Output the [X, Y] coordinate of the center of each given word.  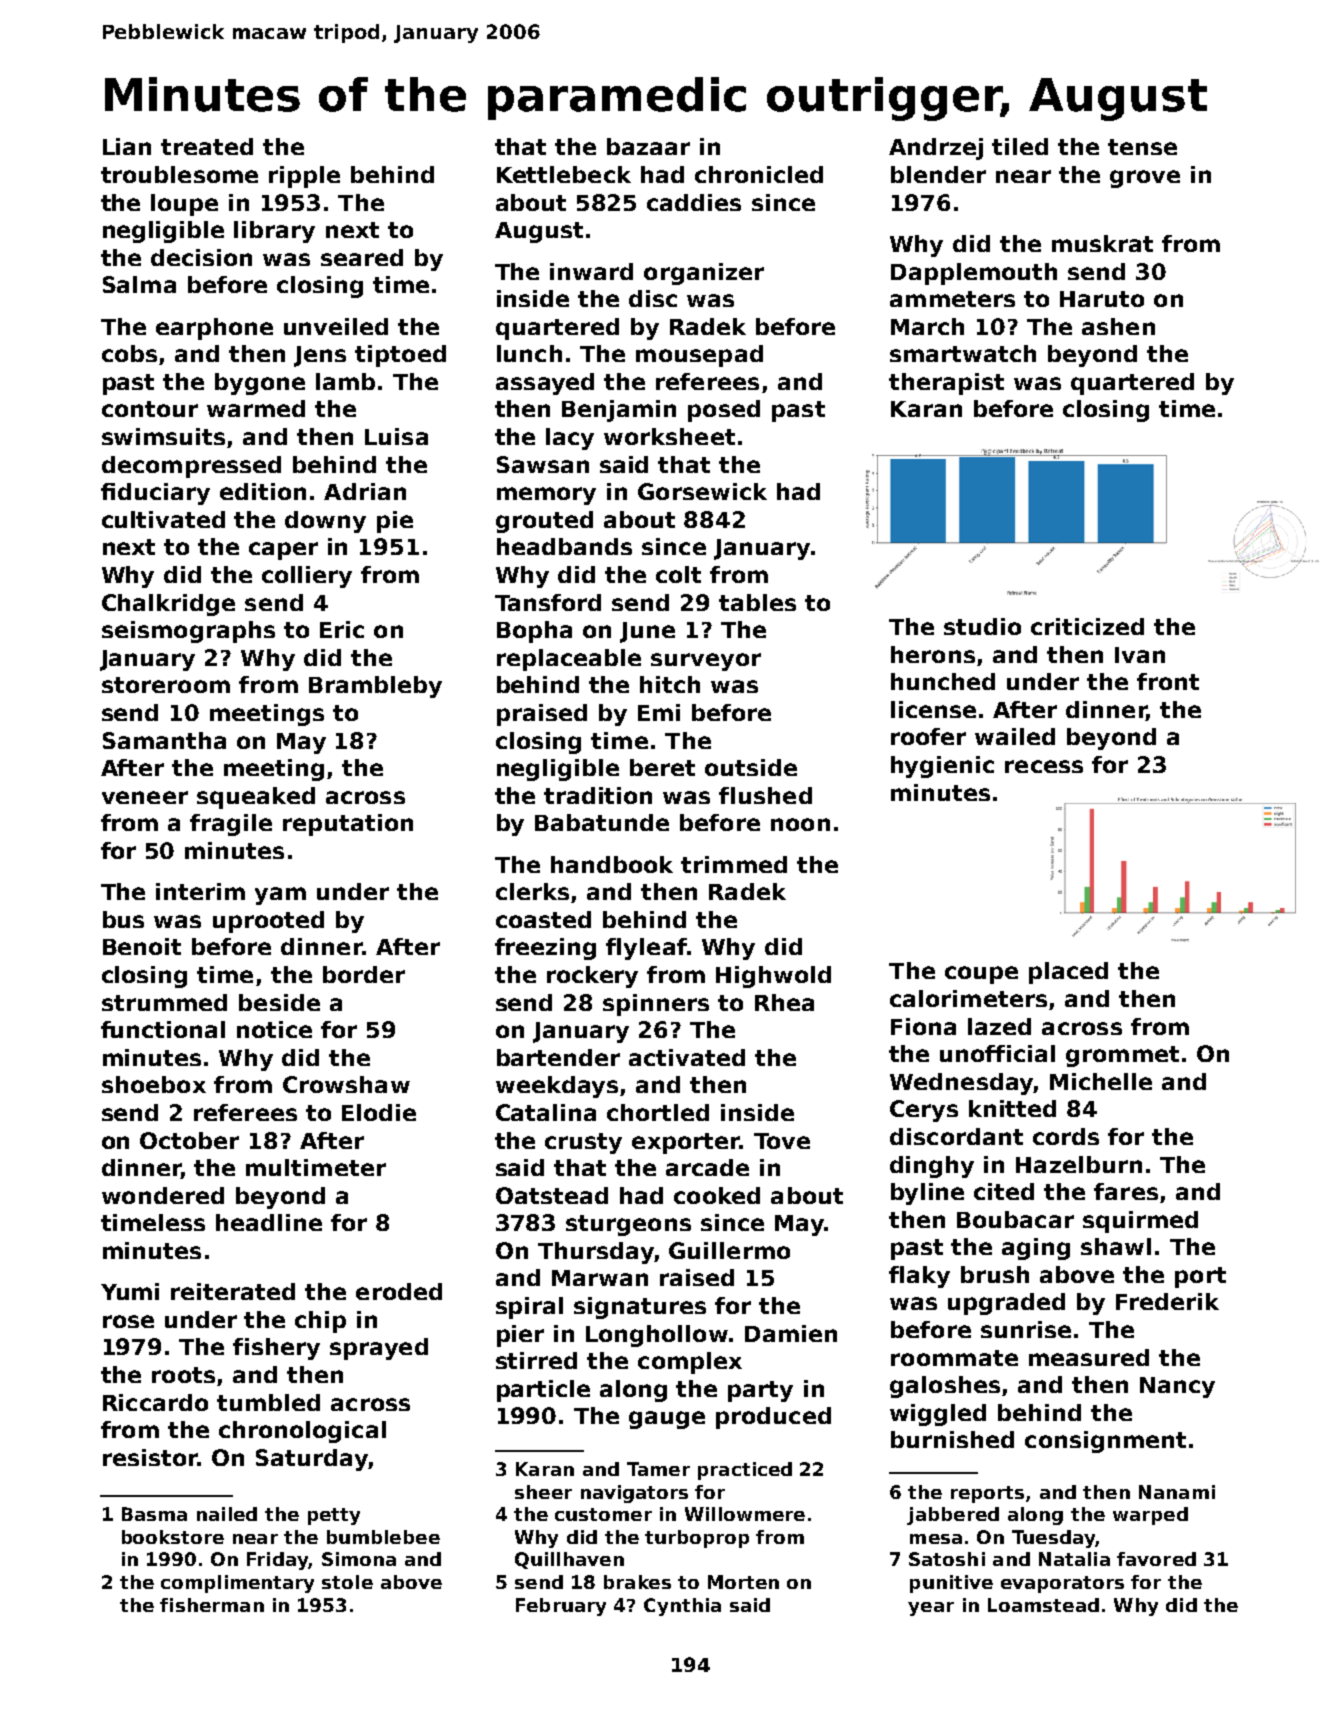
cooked [717, 1195]
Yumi [130, 1291]
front [1168, 681]
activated [687, 1057]
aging [1036, 1249]
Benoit [142, 946]
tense [1142, 147]
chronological [302, 1432]
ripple [304, 177]
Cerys [924, 1111]
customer [603, 1514]
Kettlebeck [564, 174]
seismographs [188, 632]
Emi [659, 712]
